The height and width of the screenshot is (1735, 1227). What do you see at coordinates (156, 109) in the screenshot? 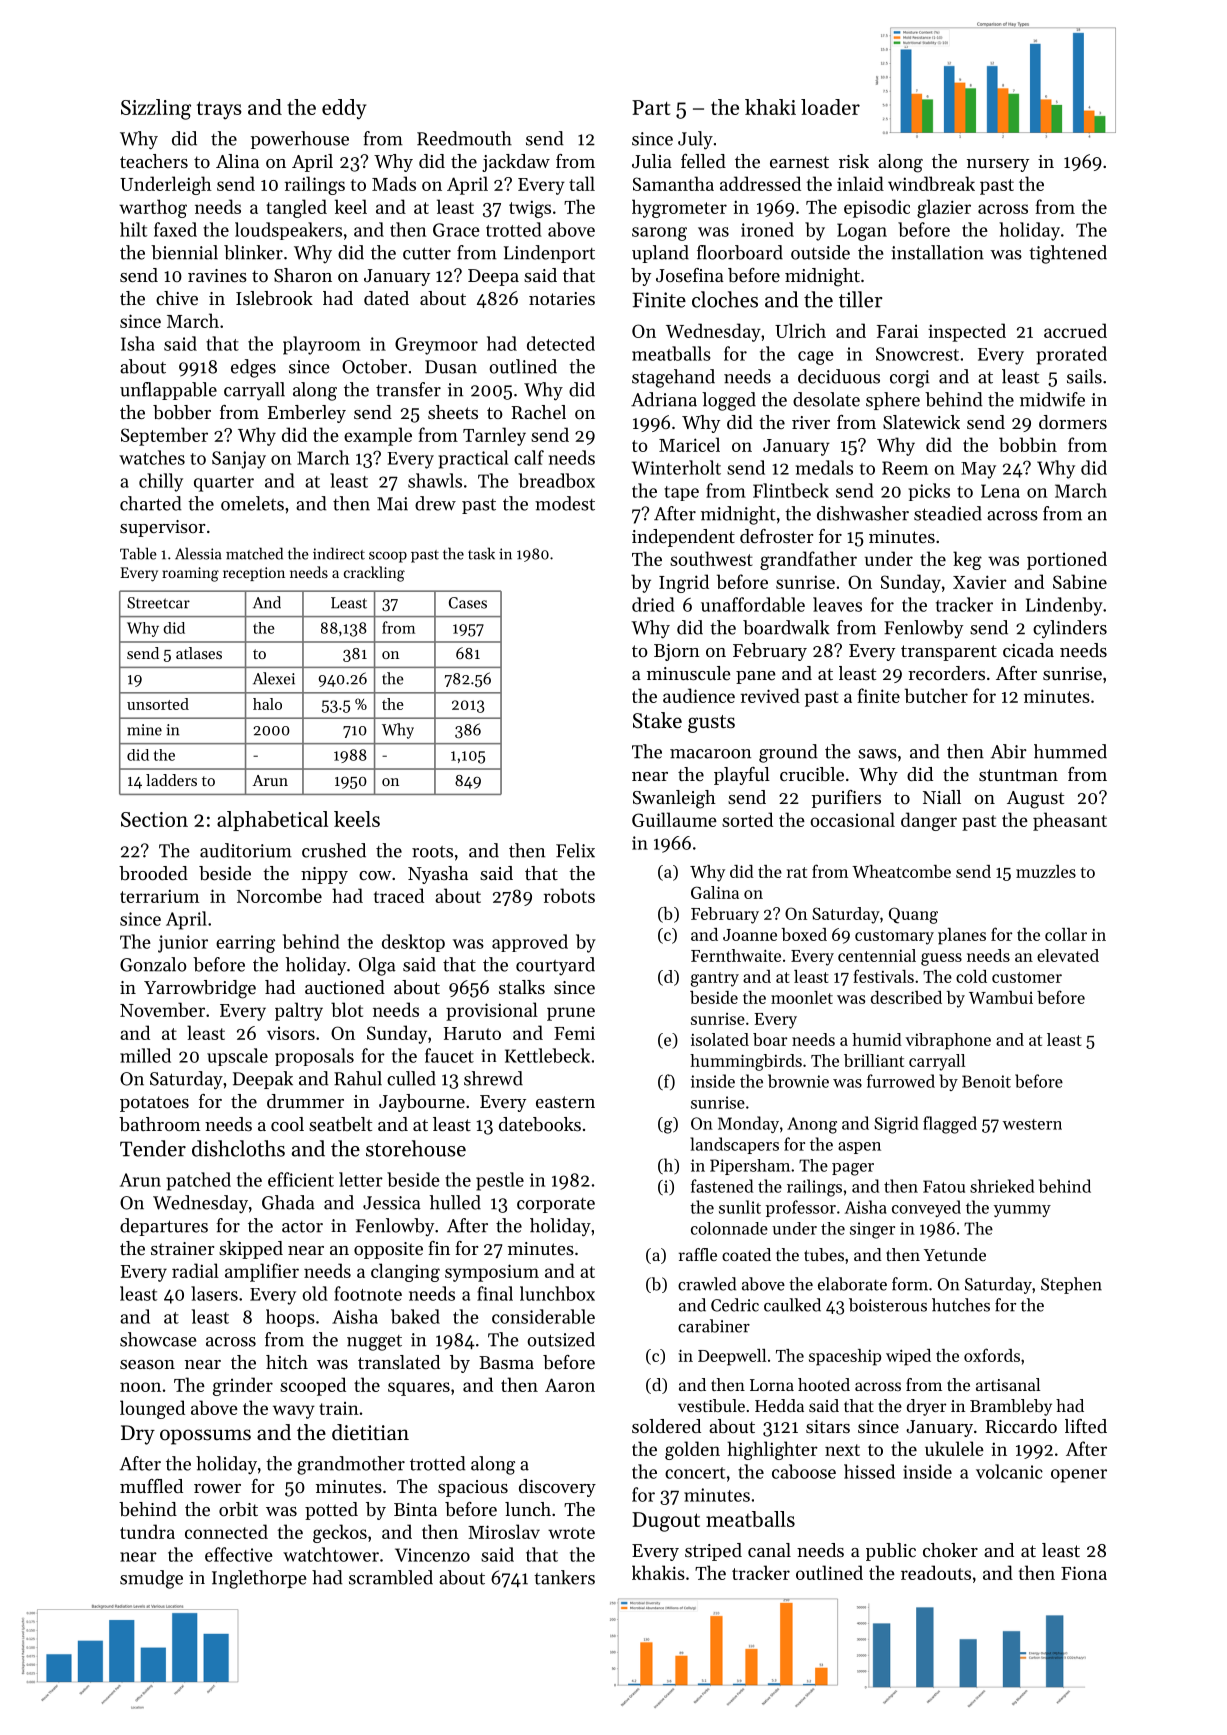
I see `Sizzling` at bounding box center [156, 109].
